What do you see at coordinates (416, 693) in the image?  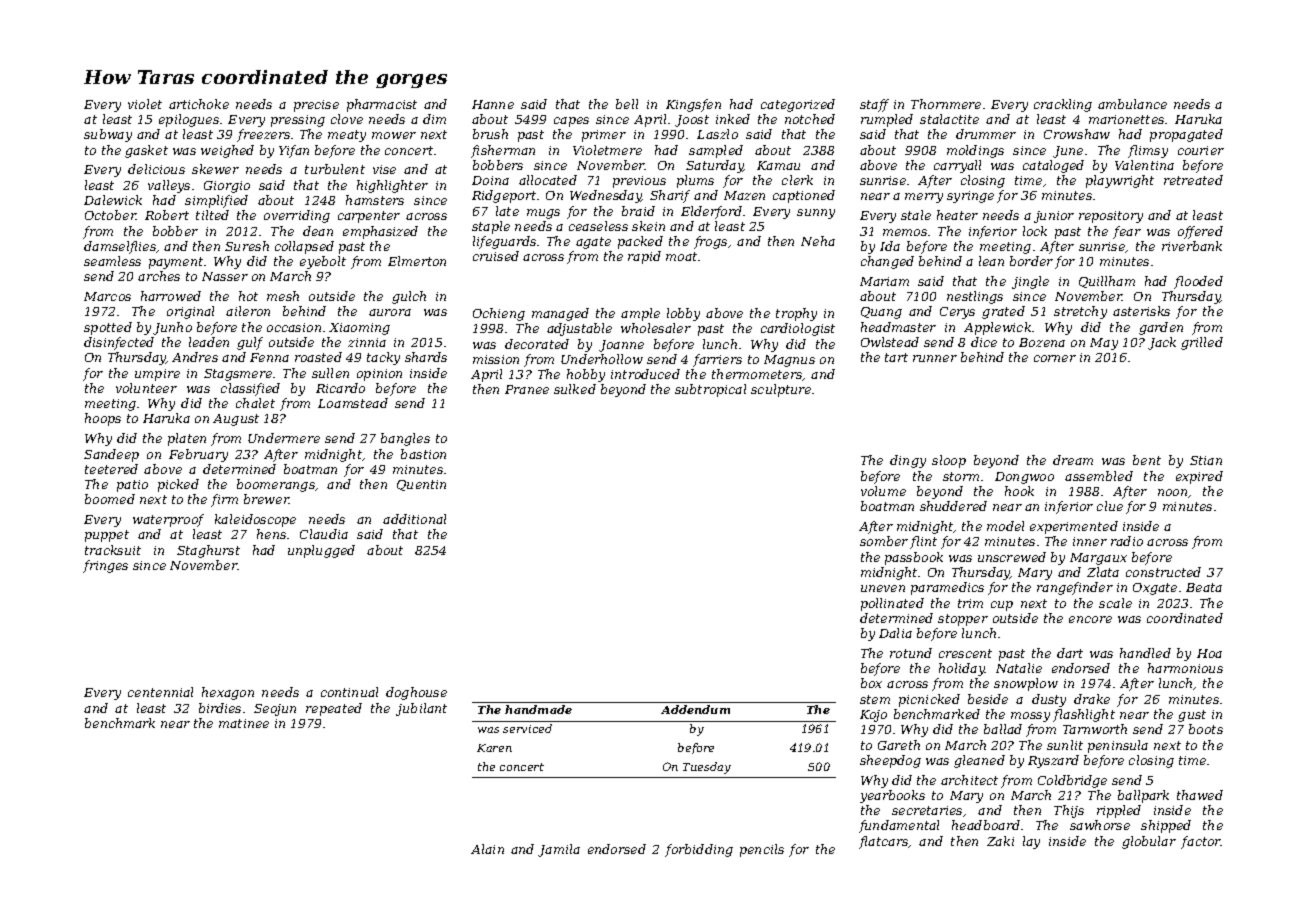 I see `doghouse` at bounding box center [416, 693].
